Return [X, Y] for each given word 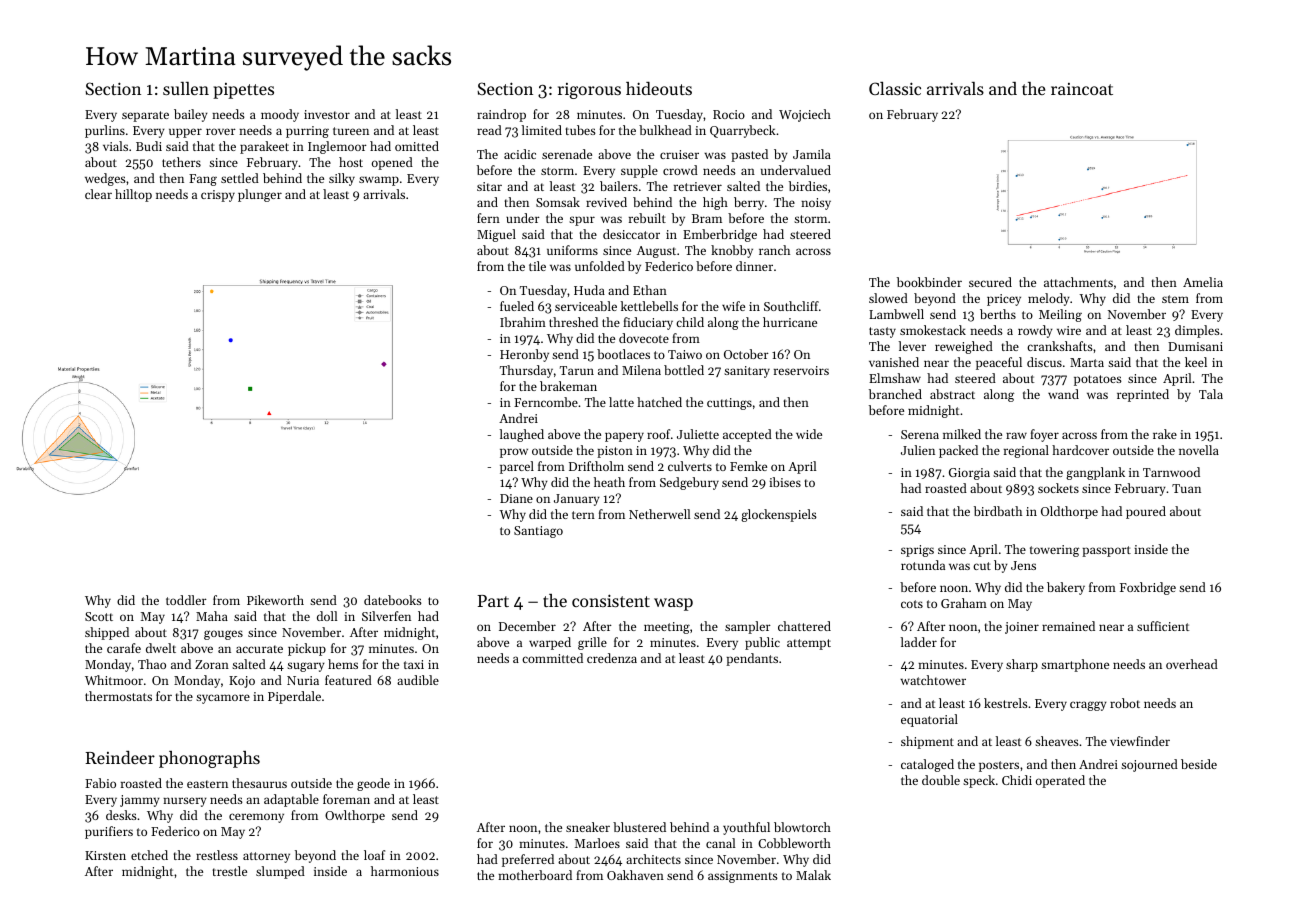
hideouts [659, 88]
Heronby [524, 355]
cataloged [927, 765]
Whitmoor [114, 680]
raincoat [1082, 89]
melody [1049, 299]
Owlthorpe [355, 816]
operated [1060, 781]
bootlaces [623, 354]
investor [327, 114]
